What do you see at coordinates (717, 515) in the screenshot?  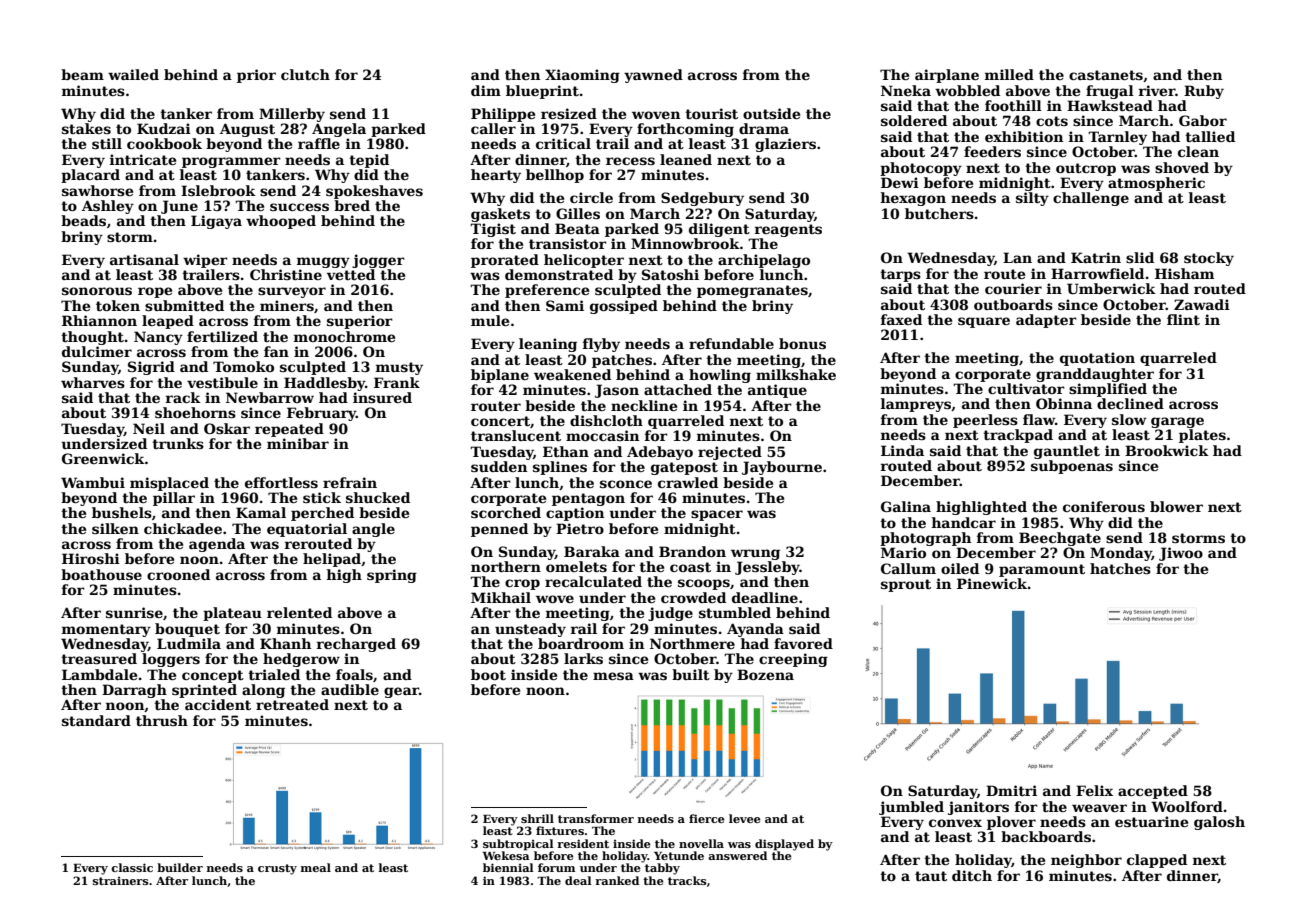 I see `spacer` at bounding box center [717, 515].
